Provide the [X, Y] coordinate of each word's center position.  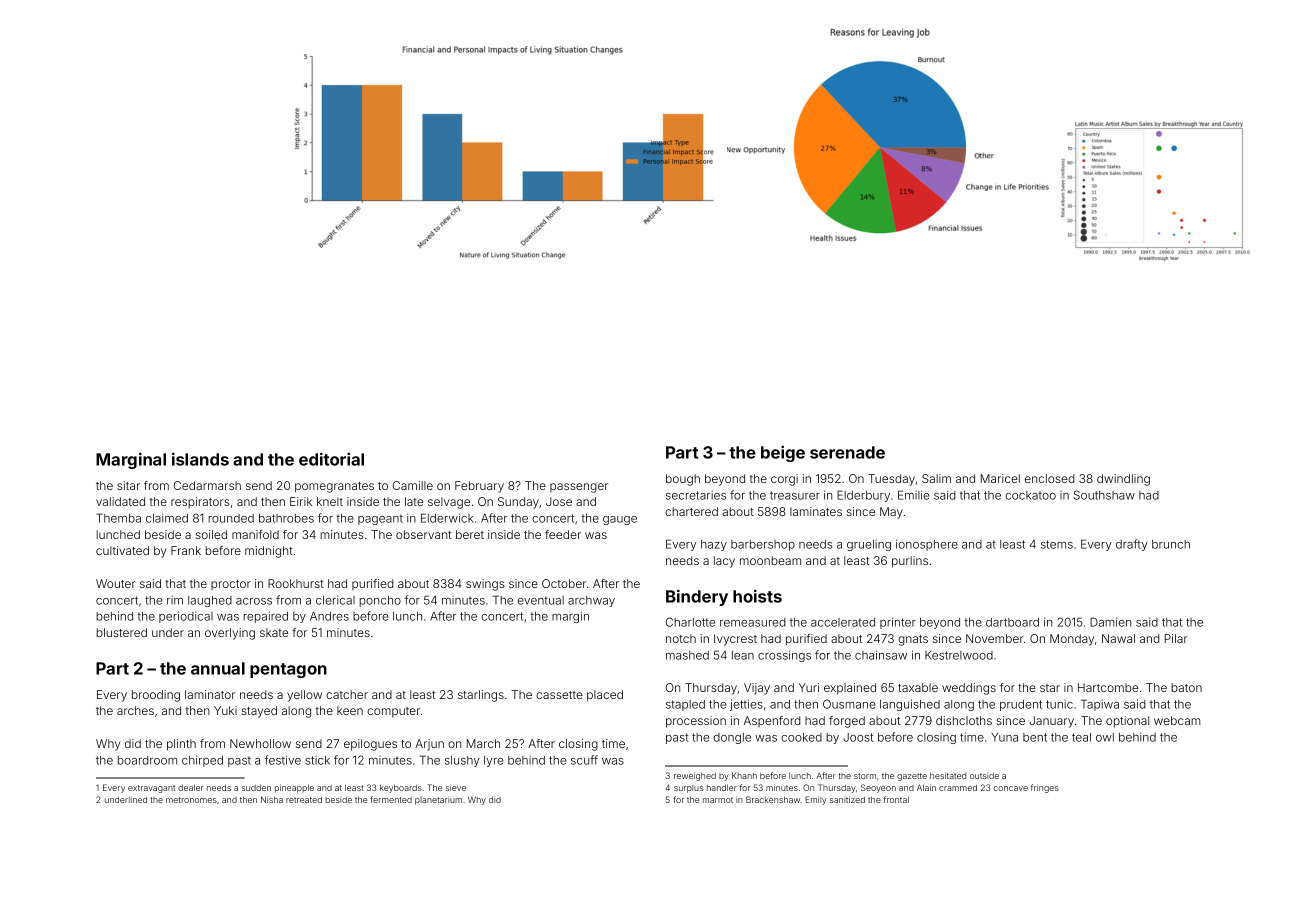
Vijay [757, 689]
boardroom [147, 760]
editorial [331, 459]
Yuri [809, 687]
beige [783, 453]
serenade [847, 452]
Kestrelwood [959, 655]
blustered [121, 632]
